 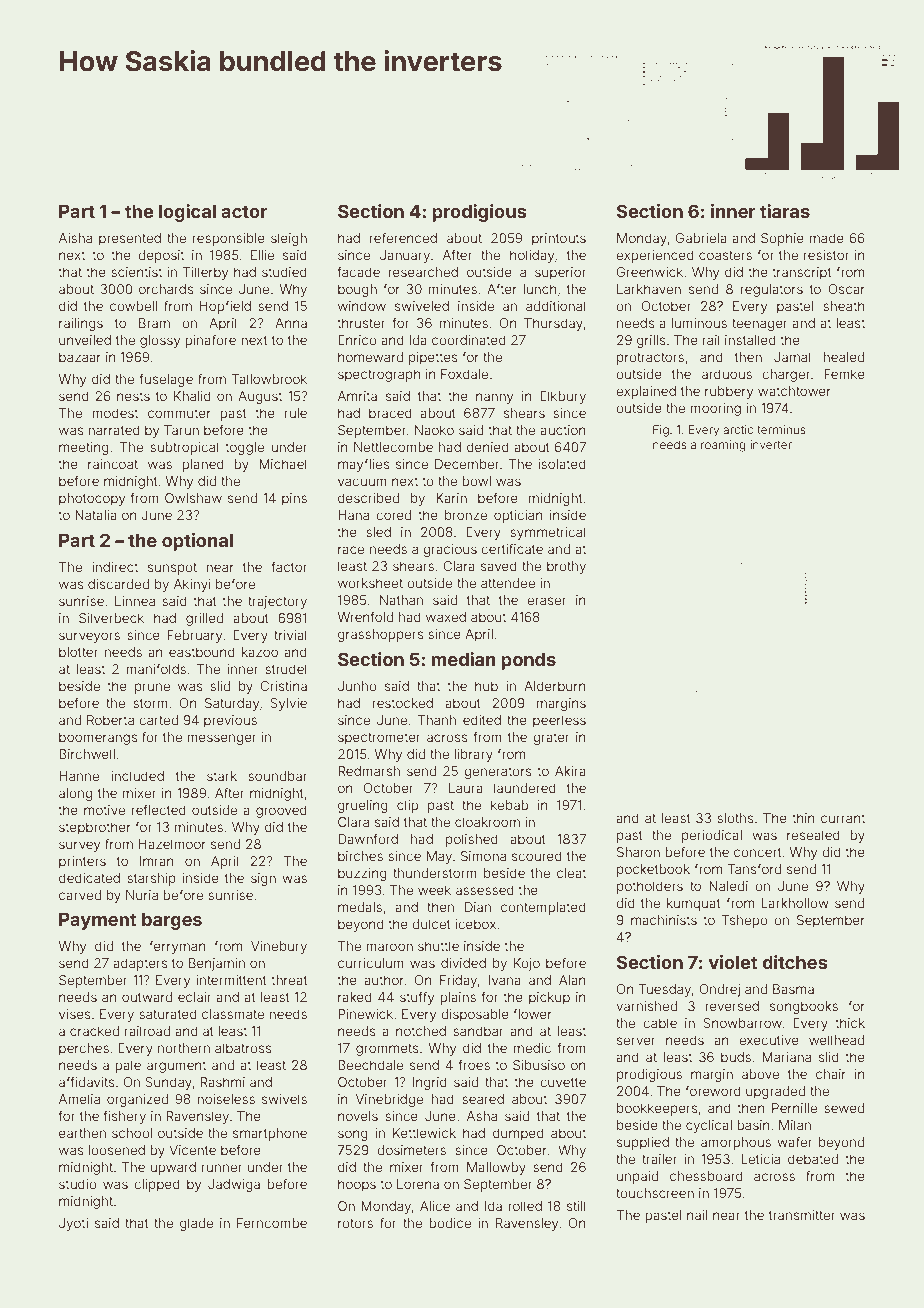 I want to click on Redmarsh, so click(x=369, y=771).
